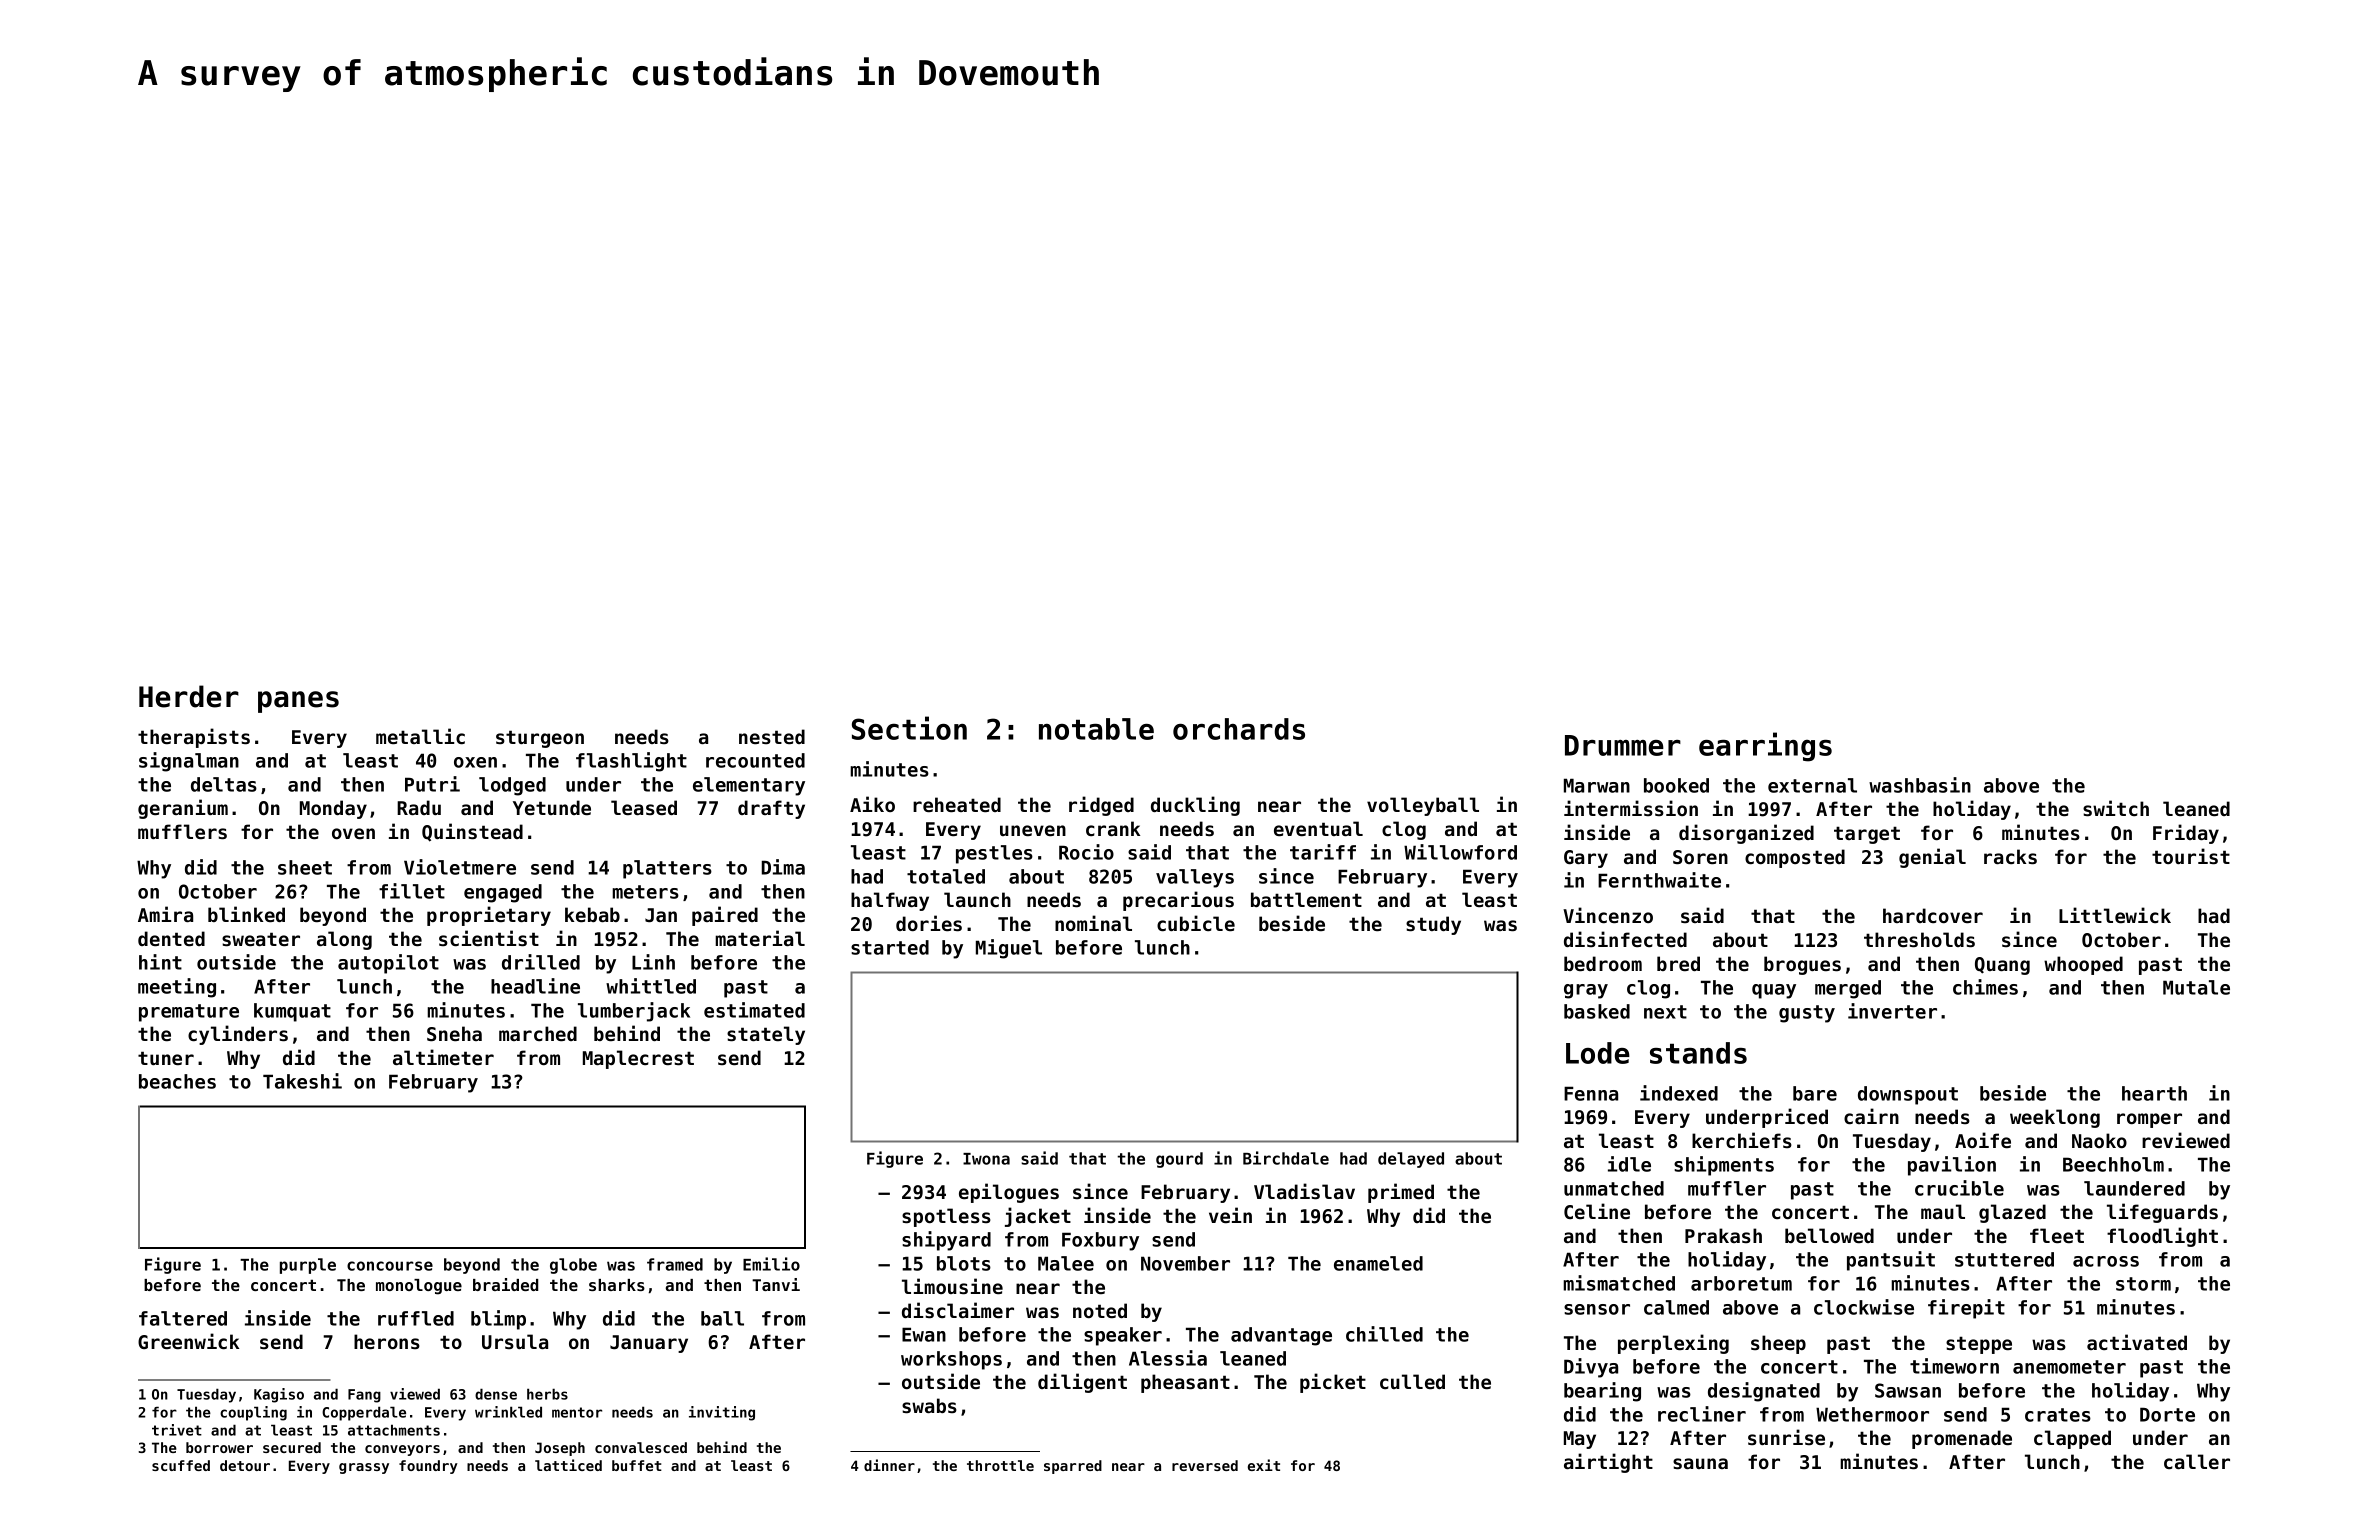 The height and width of the document is (1533, 2369). What do you see at coordinates (1239, 729) in the document?
I see `orchards` at bounding box center [1239, 729].
